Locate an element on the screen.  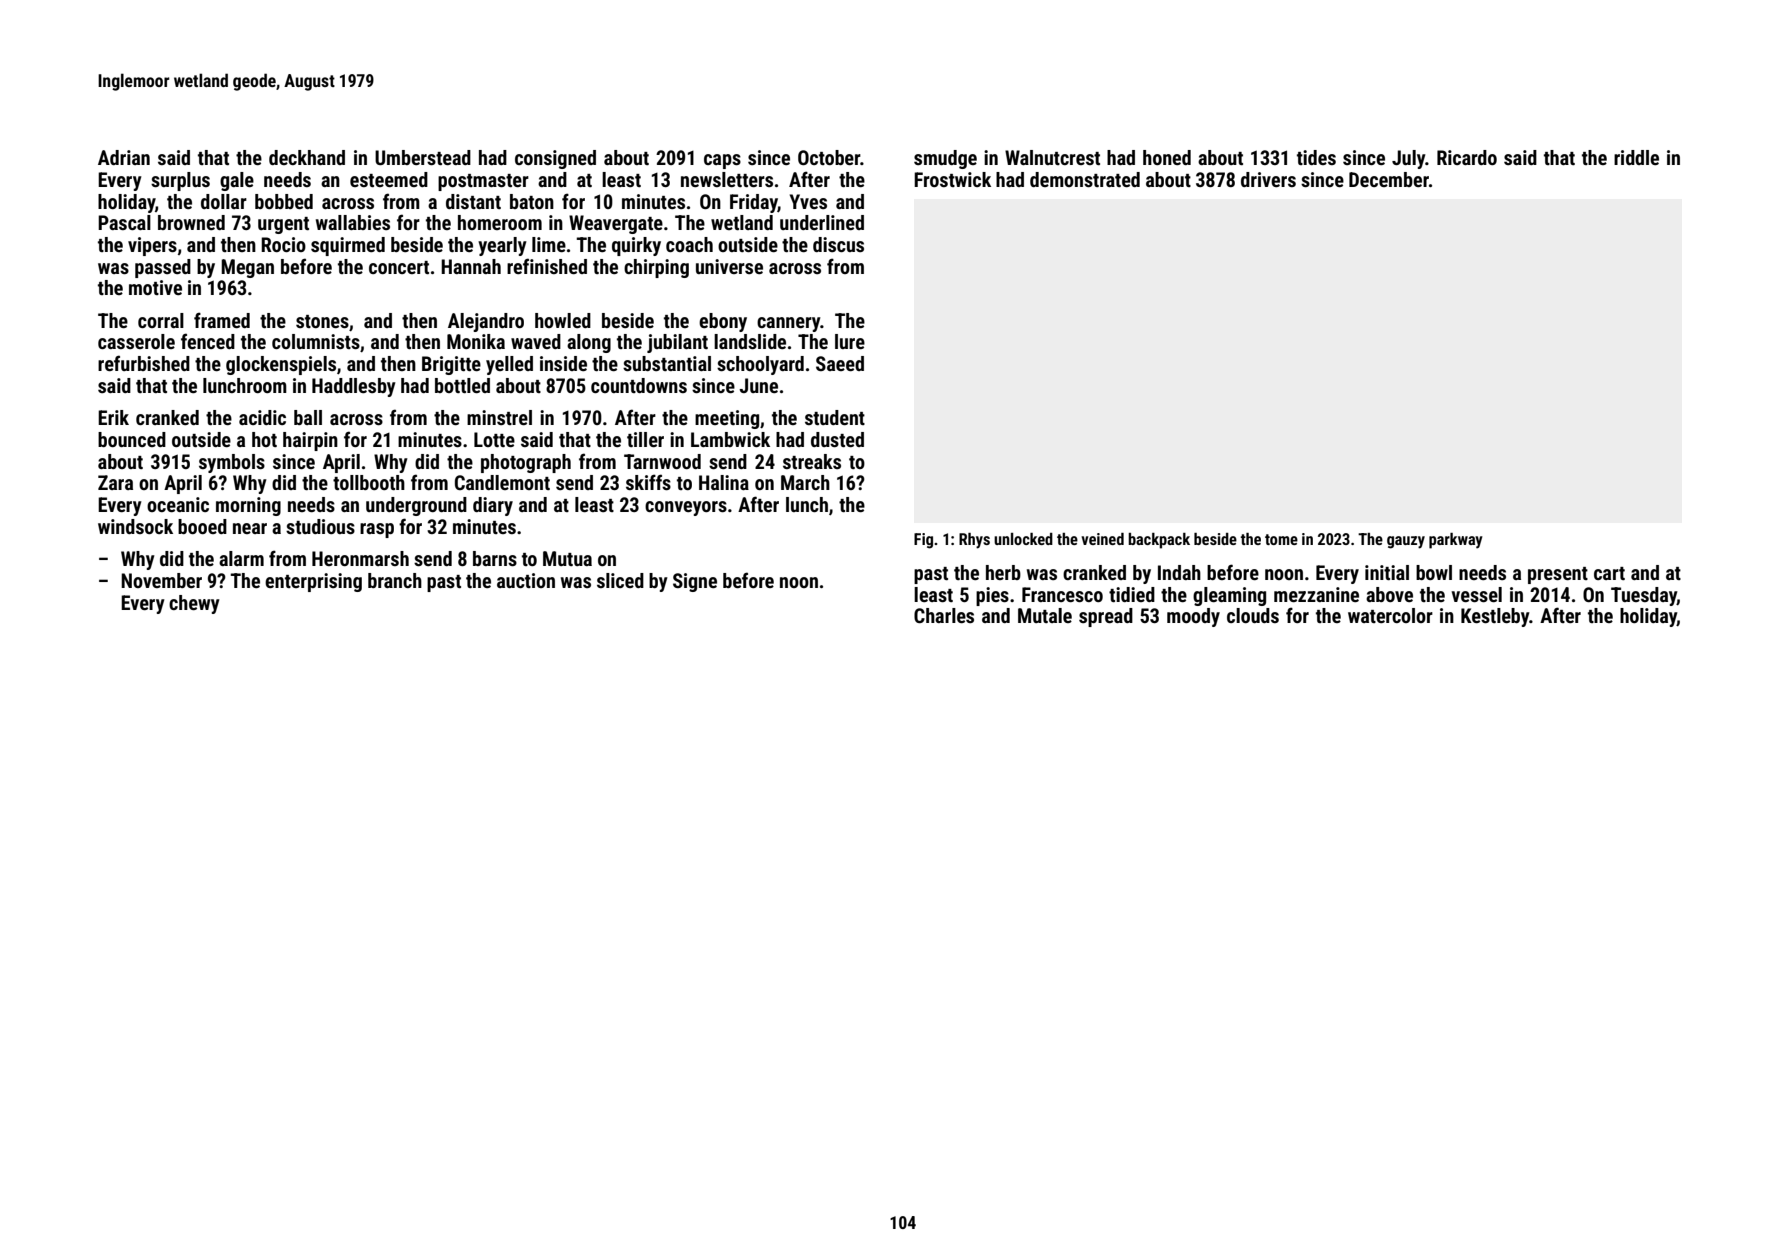
acidic is located at coordinates (262, 417).
